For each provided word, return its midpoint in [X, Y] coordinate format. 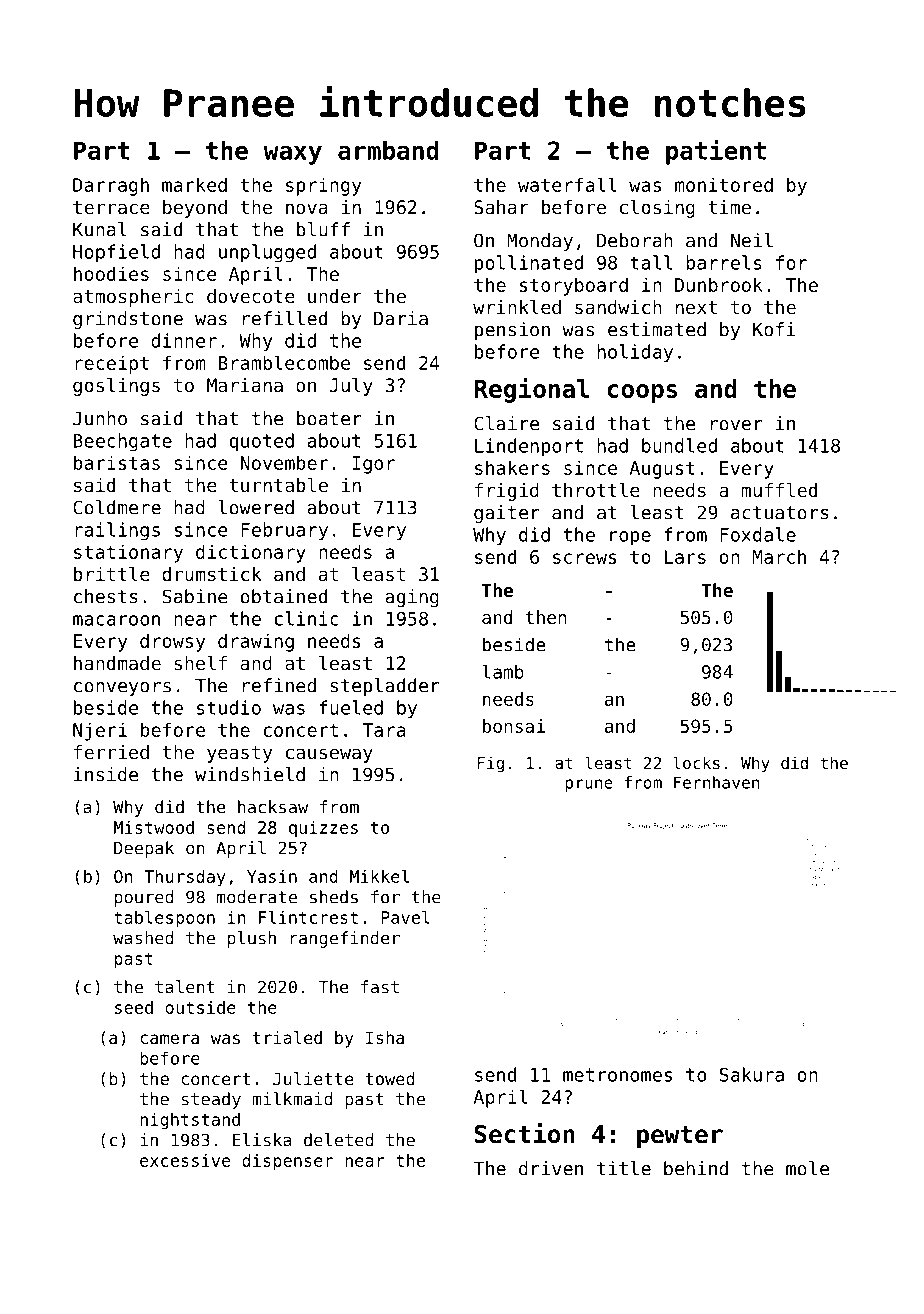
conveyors [122, 689]
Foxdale [758, 534]
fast [380, 987]
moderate [257, 897]
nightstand [190, 1121]
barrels [724, 262]
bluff [323, 229]
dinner [184, 340]
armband [388, 150]
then [545, 617]
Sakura [752, 1074]
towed [389, 1078]
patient [716, 152]
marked [194, 184]
